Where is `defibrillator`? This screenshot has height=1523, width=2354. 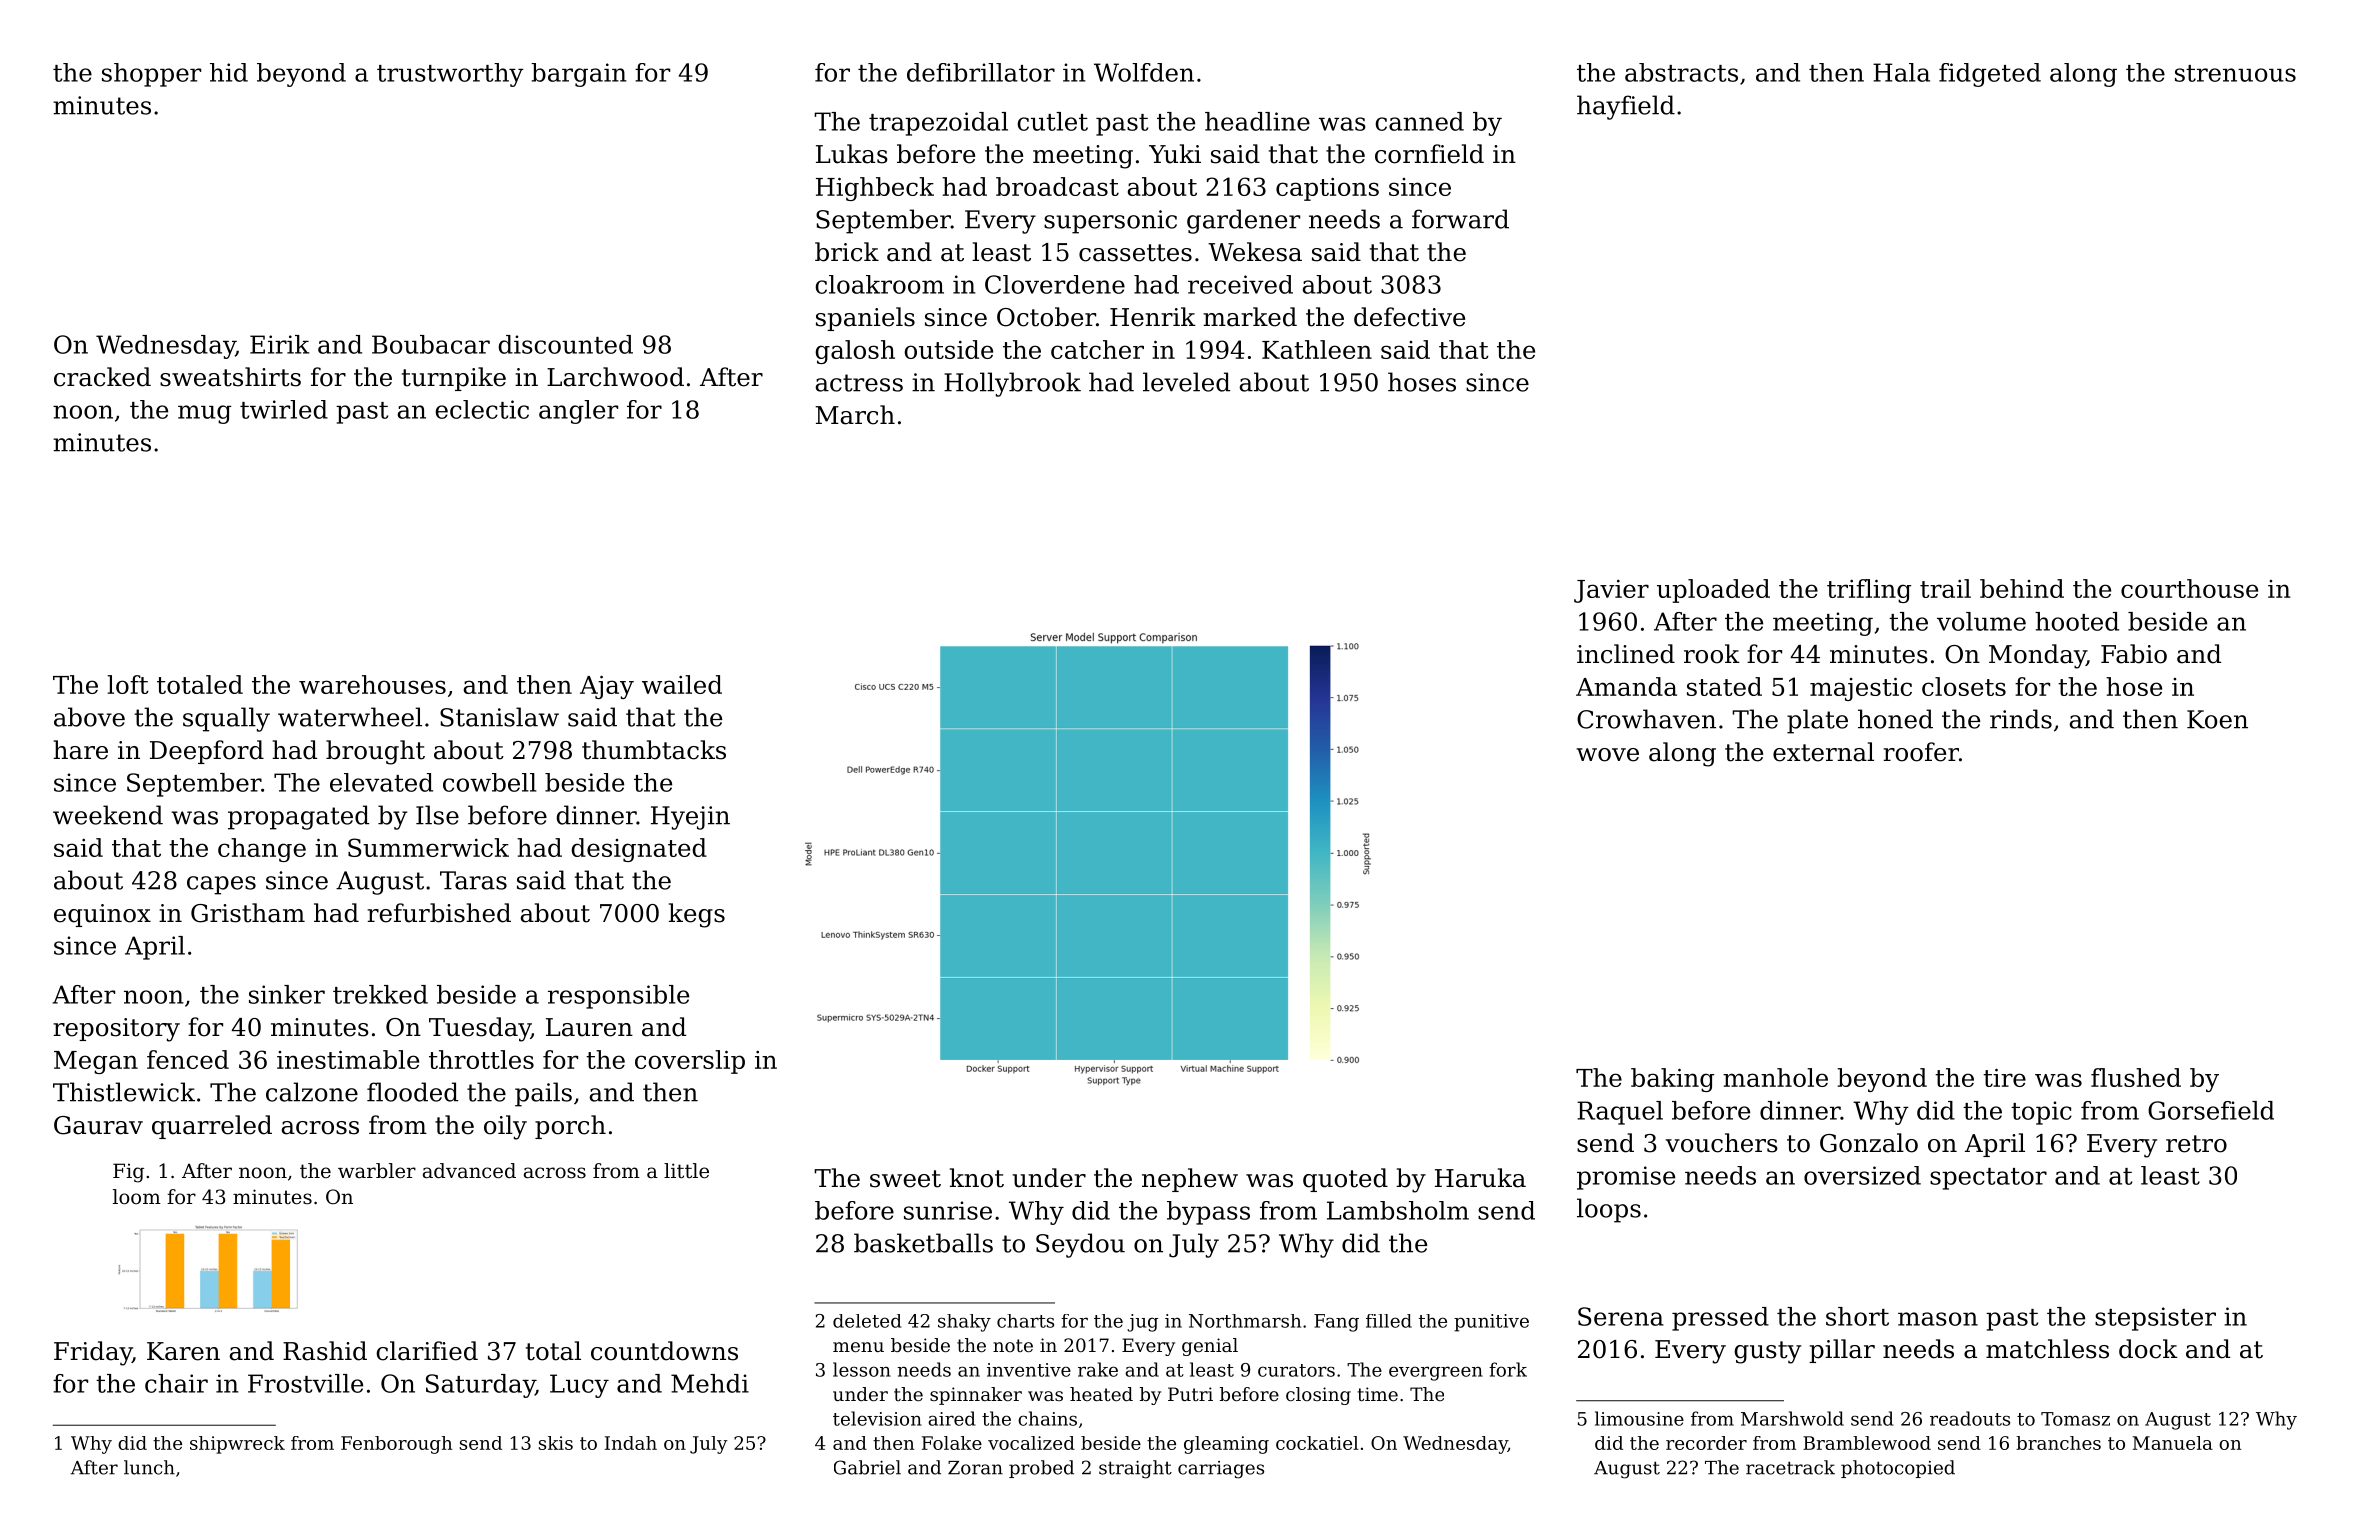 defibrillator is located at coordinates (981, 72).
